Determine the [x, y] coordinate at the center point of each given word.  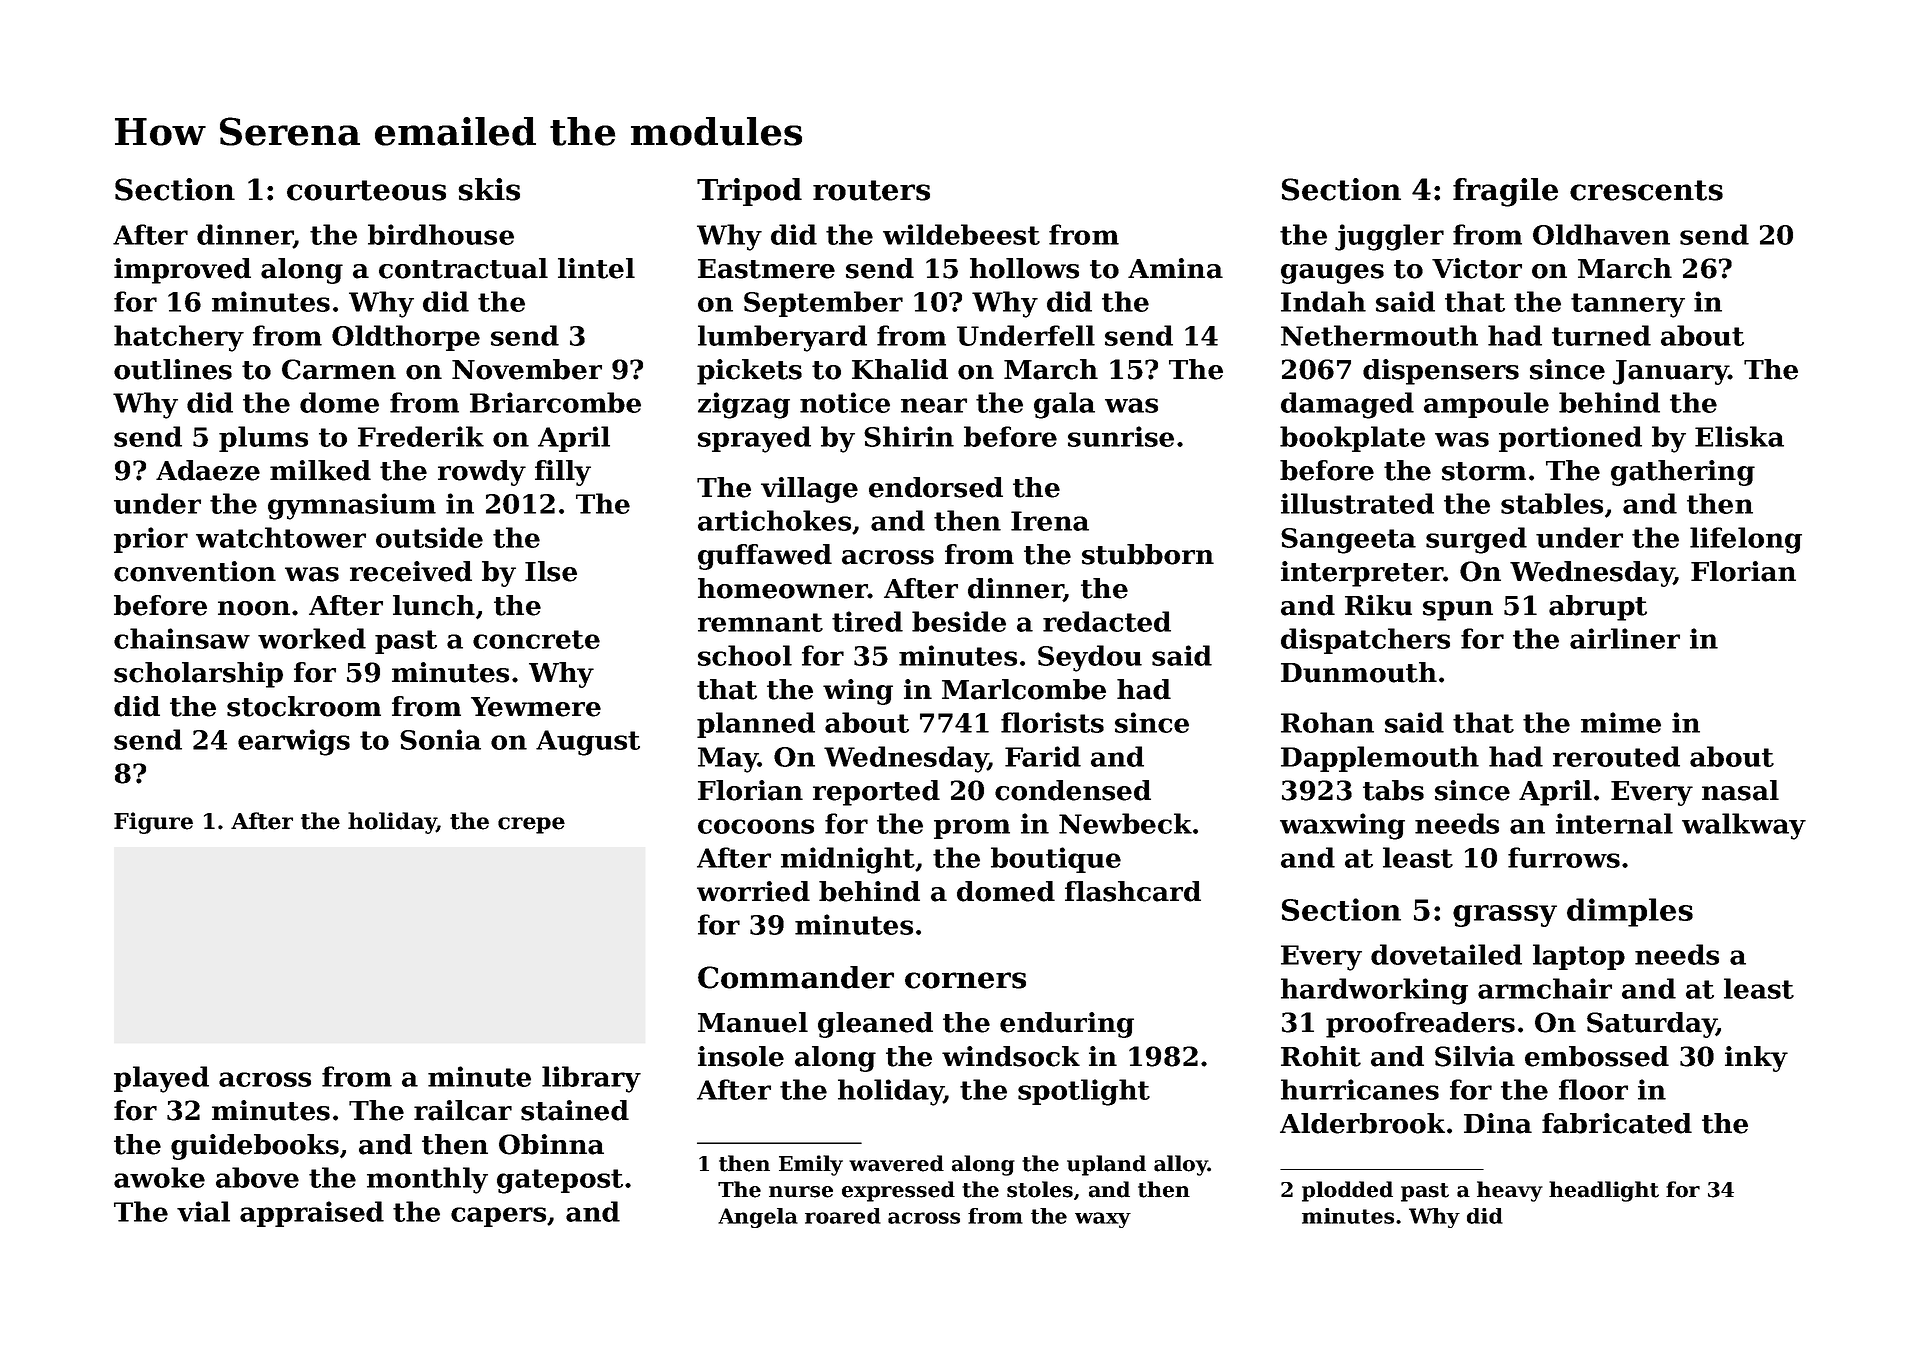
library [591, 1079]
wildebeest [961, 234]
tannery [1628, 305]
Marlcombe [1024, 689]
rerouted [1616, 756]
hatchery [179, 338]
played [161, 1079]
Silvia [1475, 1056]
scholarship [198, 675]
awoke [159, 1177]
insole [741, 1056]
